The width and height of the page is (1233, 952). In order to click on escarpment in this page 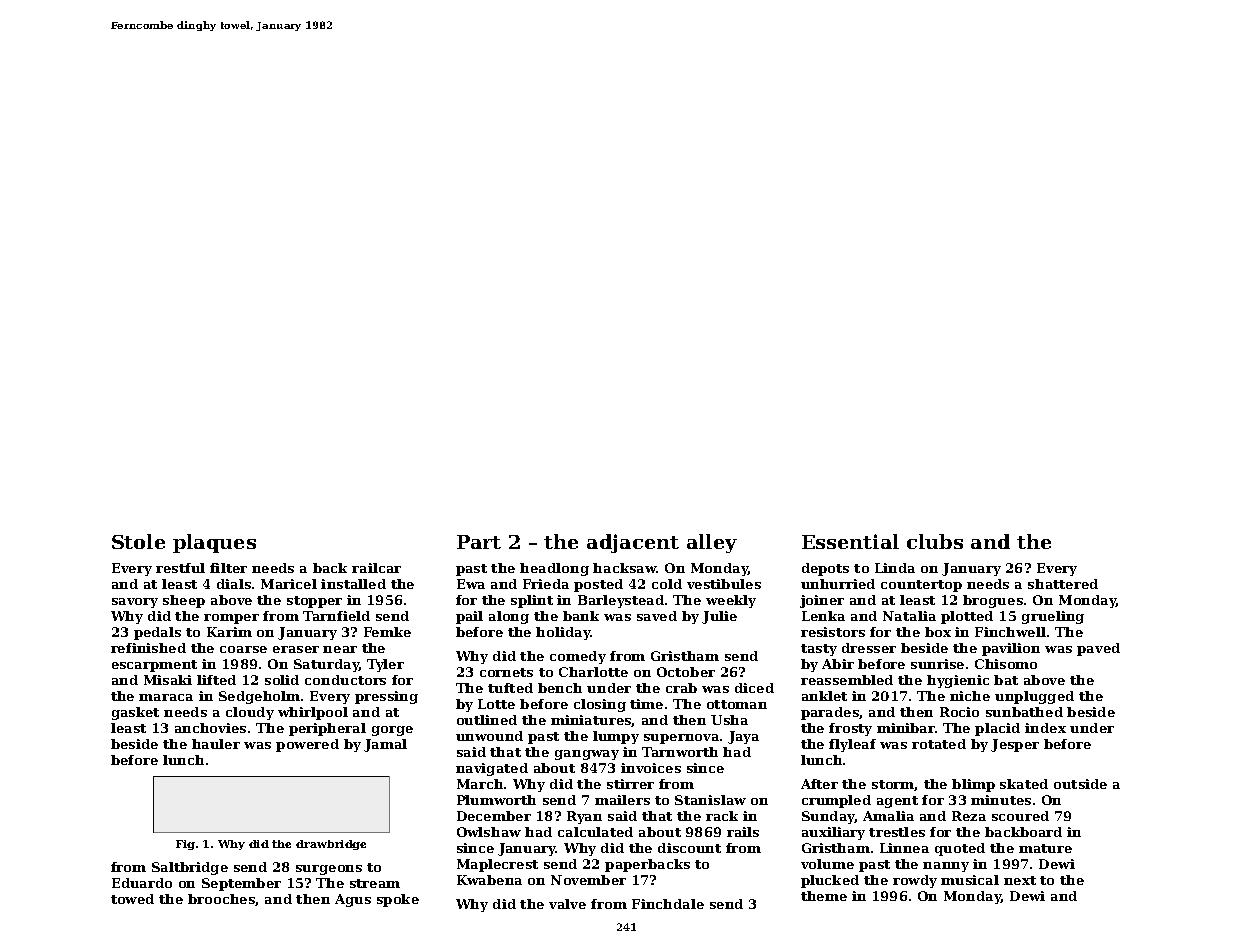, I will do `click(154, 666)`.
